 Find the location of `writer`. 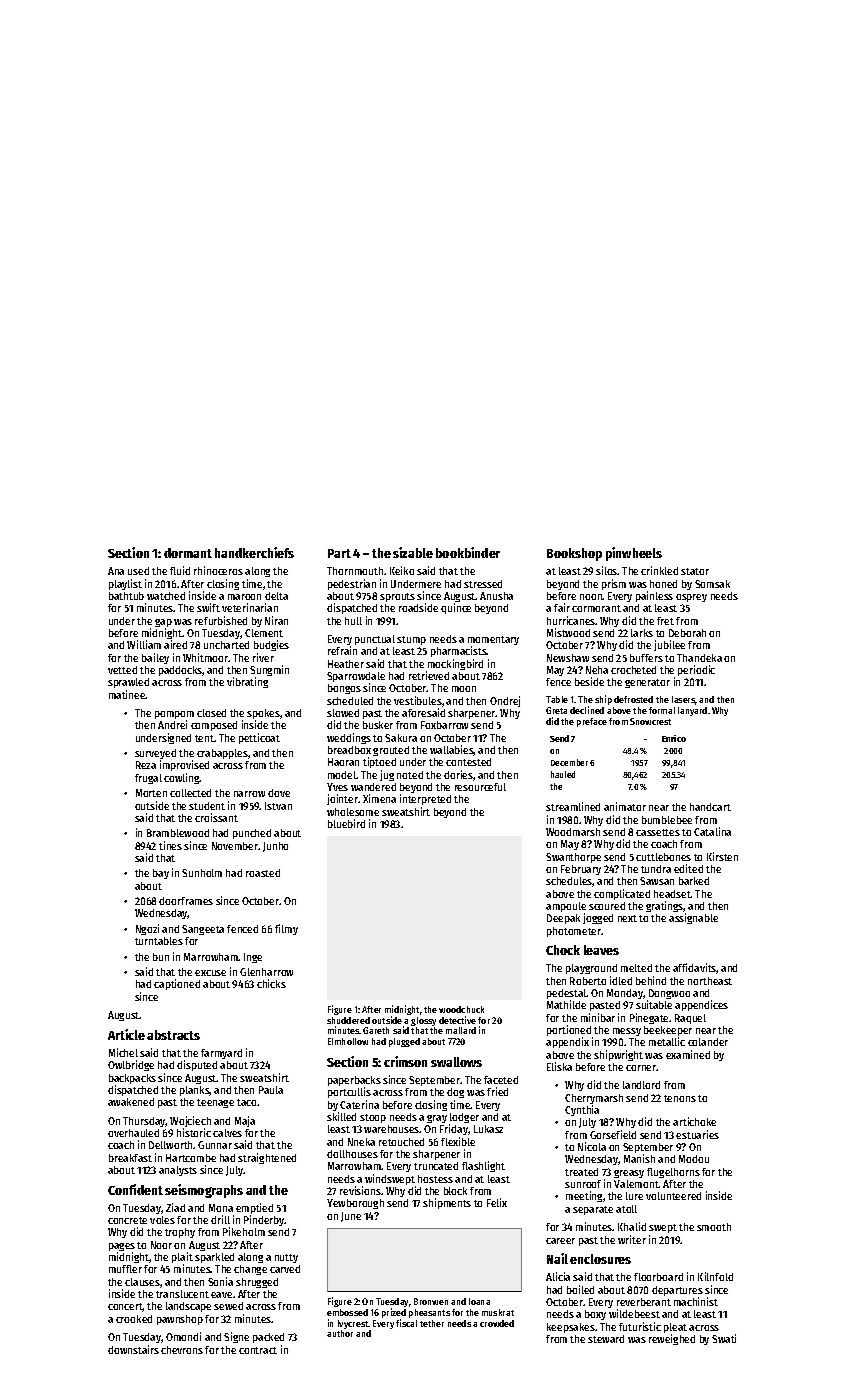

writer is located at coordinates (632, 1239).
